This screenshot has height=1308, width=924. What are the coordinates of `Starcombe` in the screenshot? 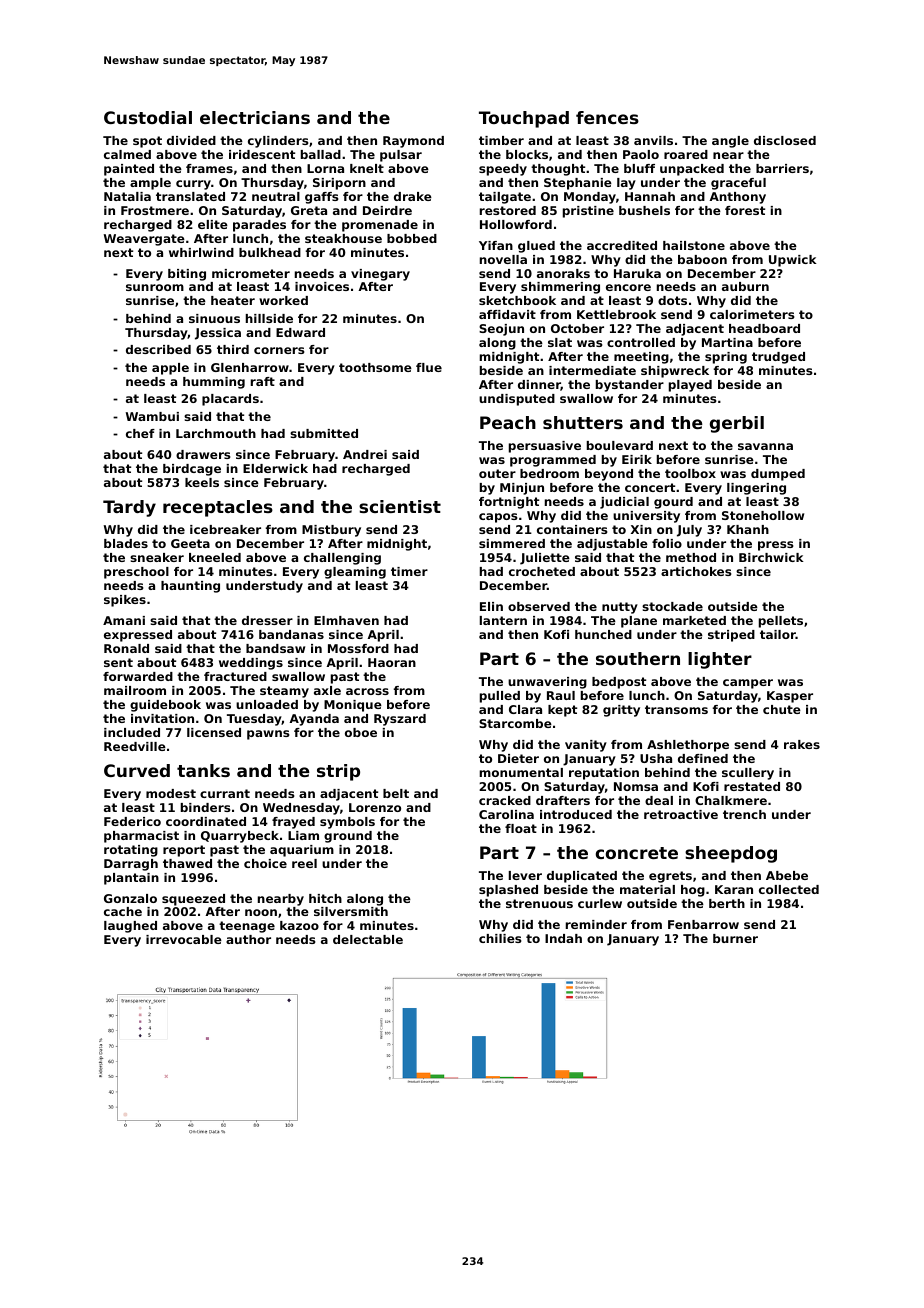 It's located at (515, 723).
